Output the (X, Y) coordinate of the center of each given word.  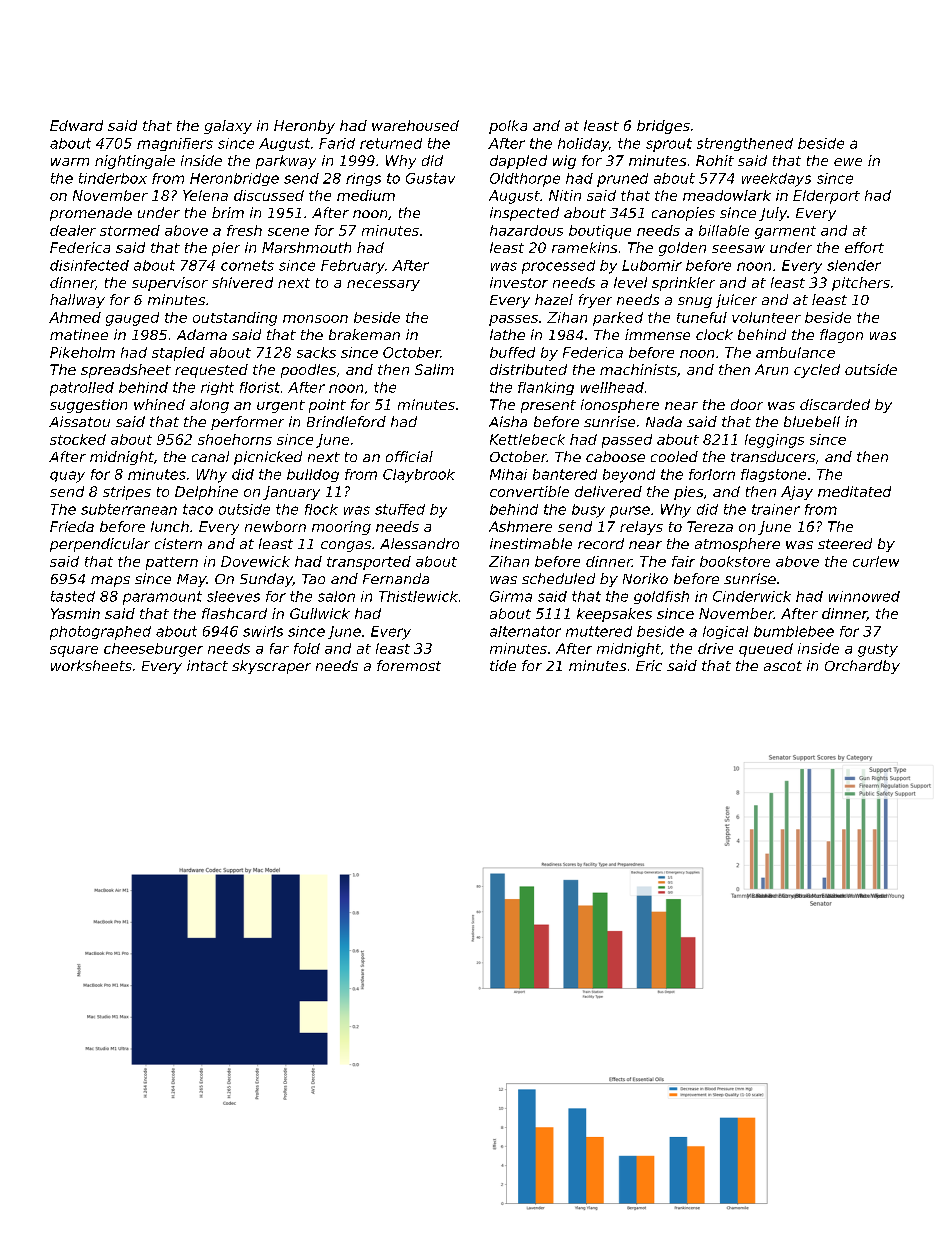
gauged (132, 319)
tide (503, 665)
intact (207, 665)
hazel (554, 299)
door (747, 404)
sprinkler (683, 284)
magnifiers (175, 144)
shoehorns (235, 439)
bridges (663, 127)
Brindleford (346, 421)
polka (508, 127)
